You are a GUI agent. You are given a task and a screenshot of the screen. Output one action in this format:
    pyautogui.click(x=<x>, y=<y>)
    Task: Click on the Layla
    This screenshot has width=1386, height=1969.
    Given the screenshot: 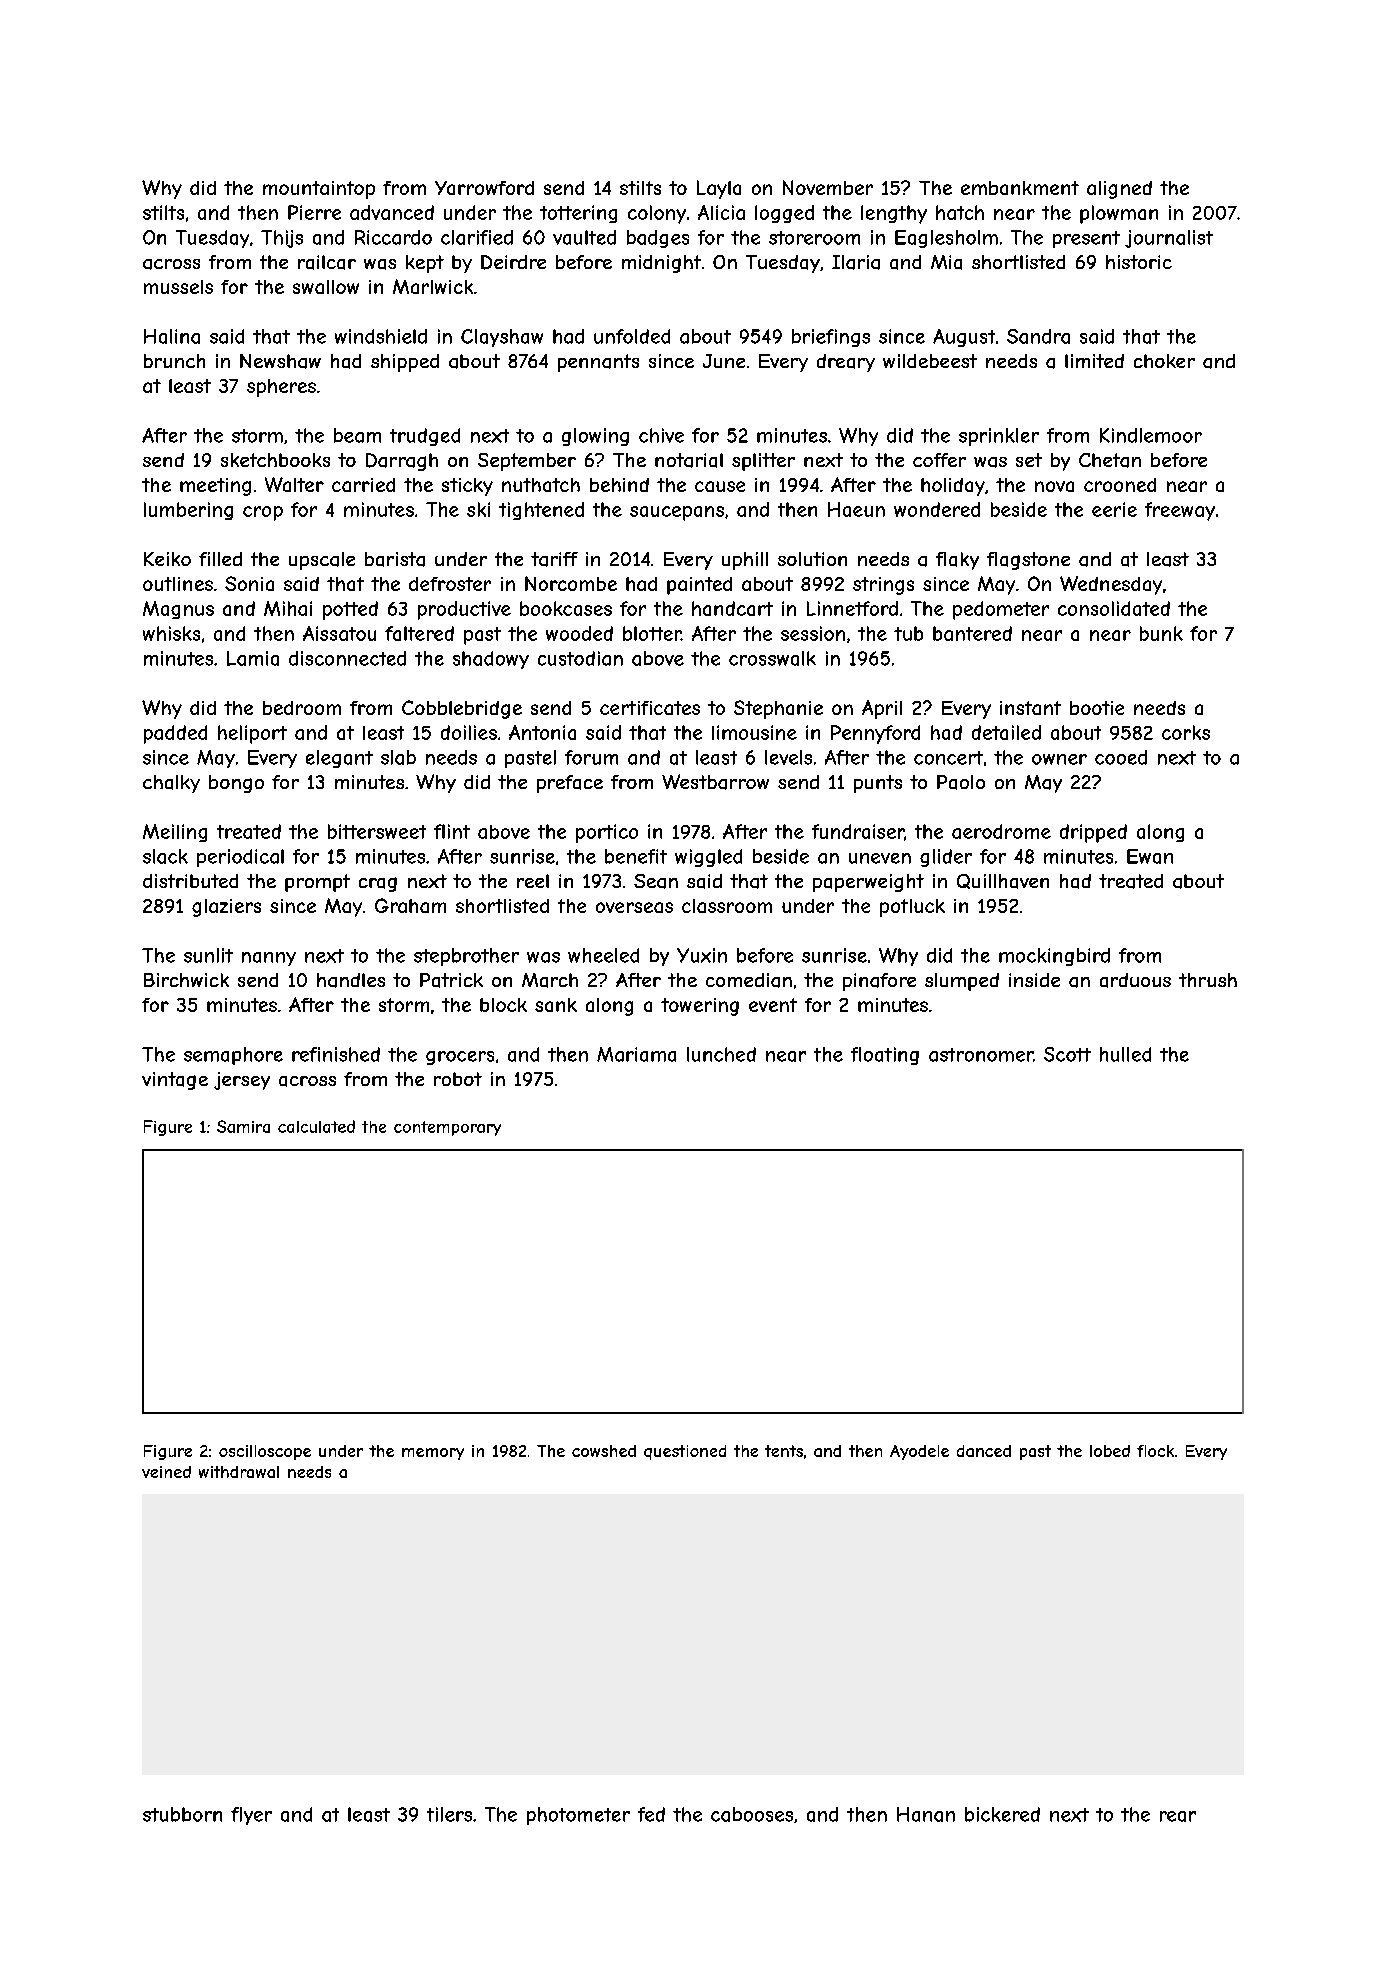 What is the action you would take?
    pyautogui.click(x=719, y=189)
